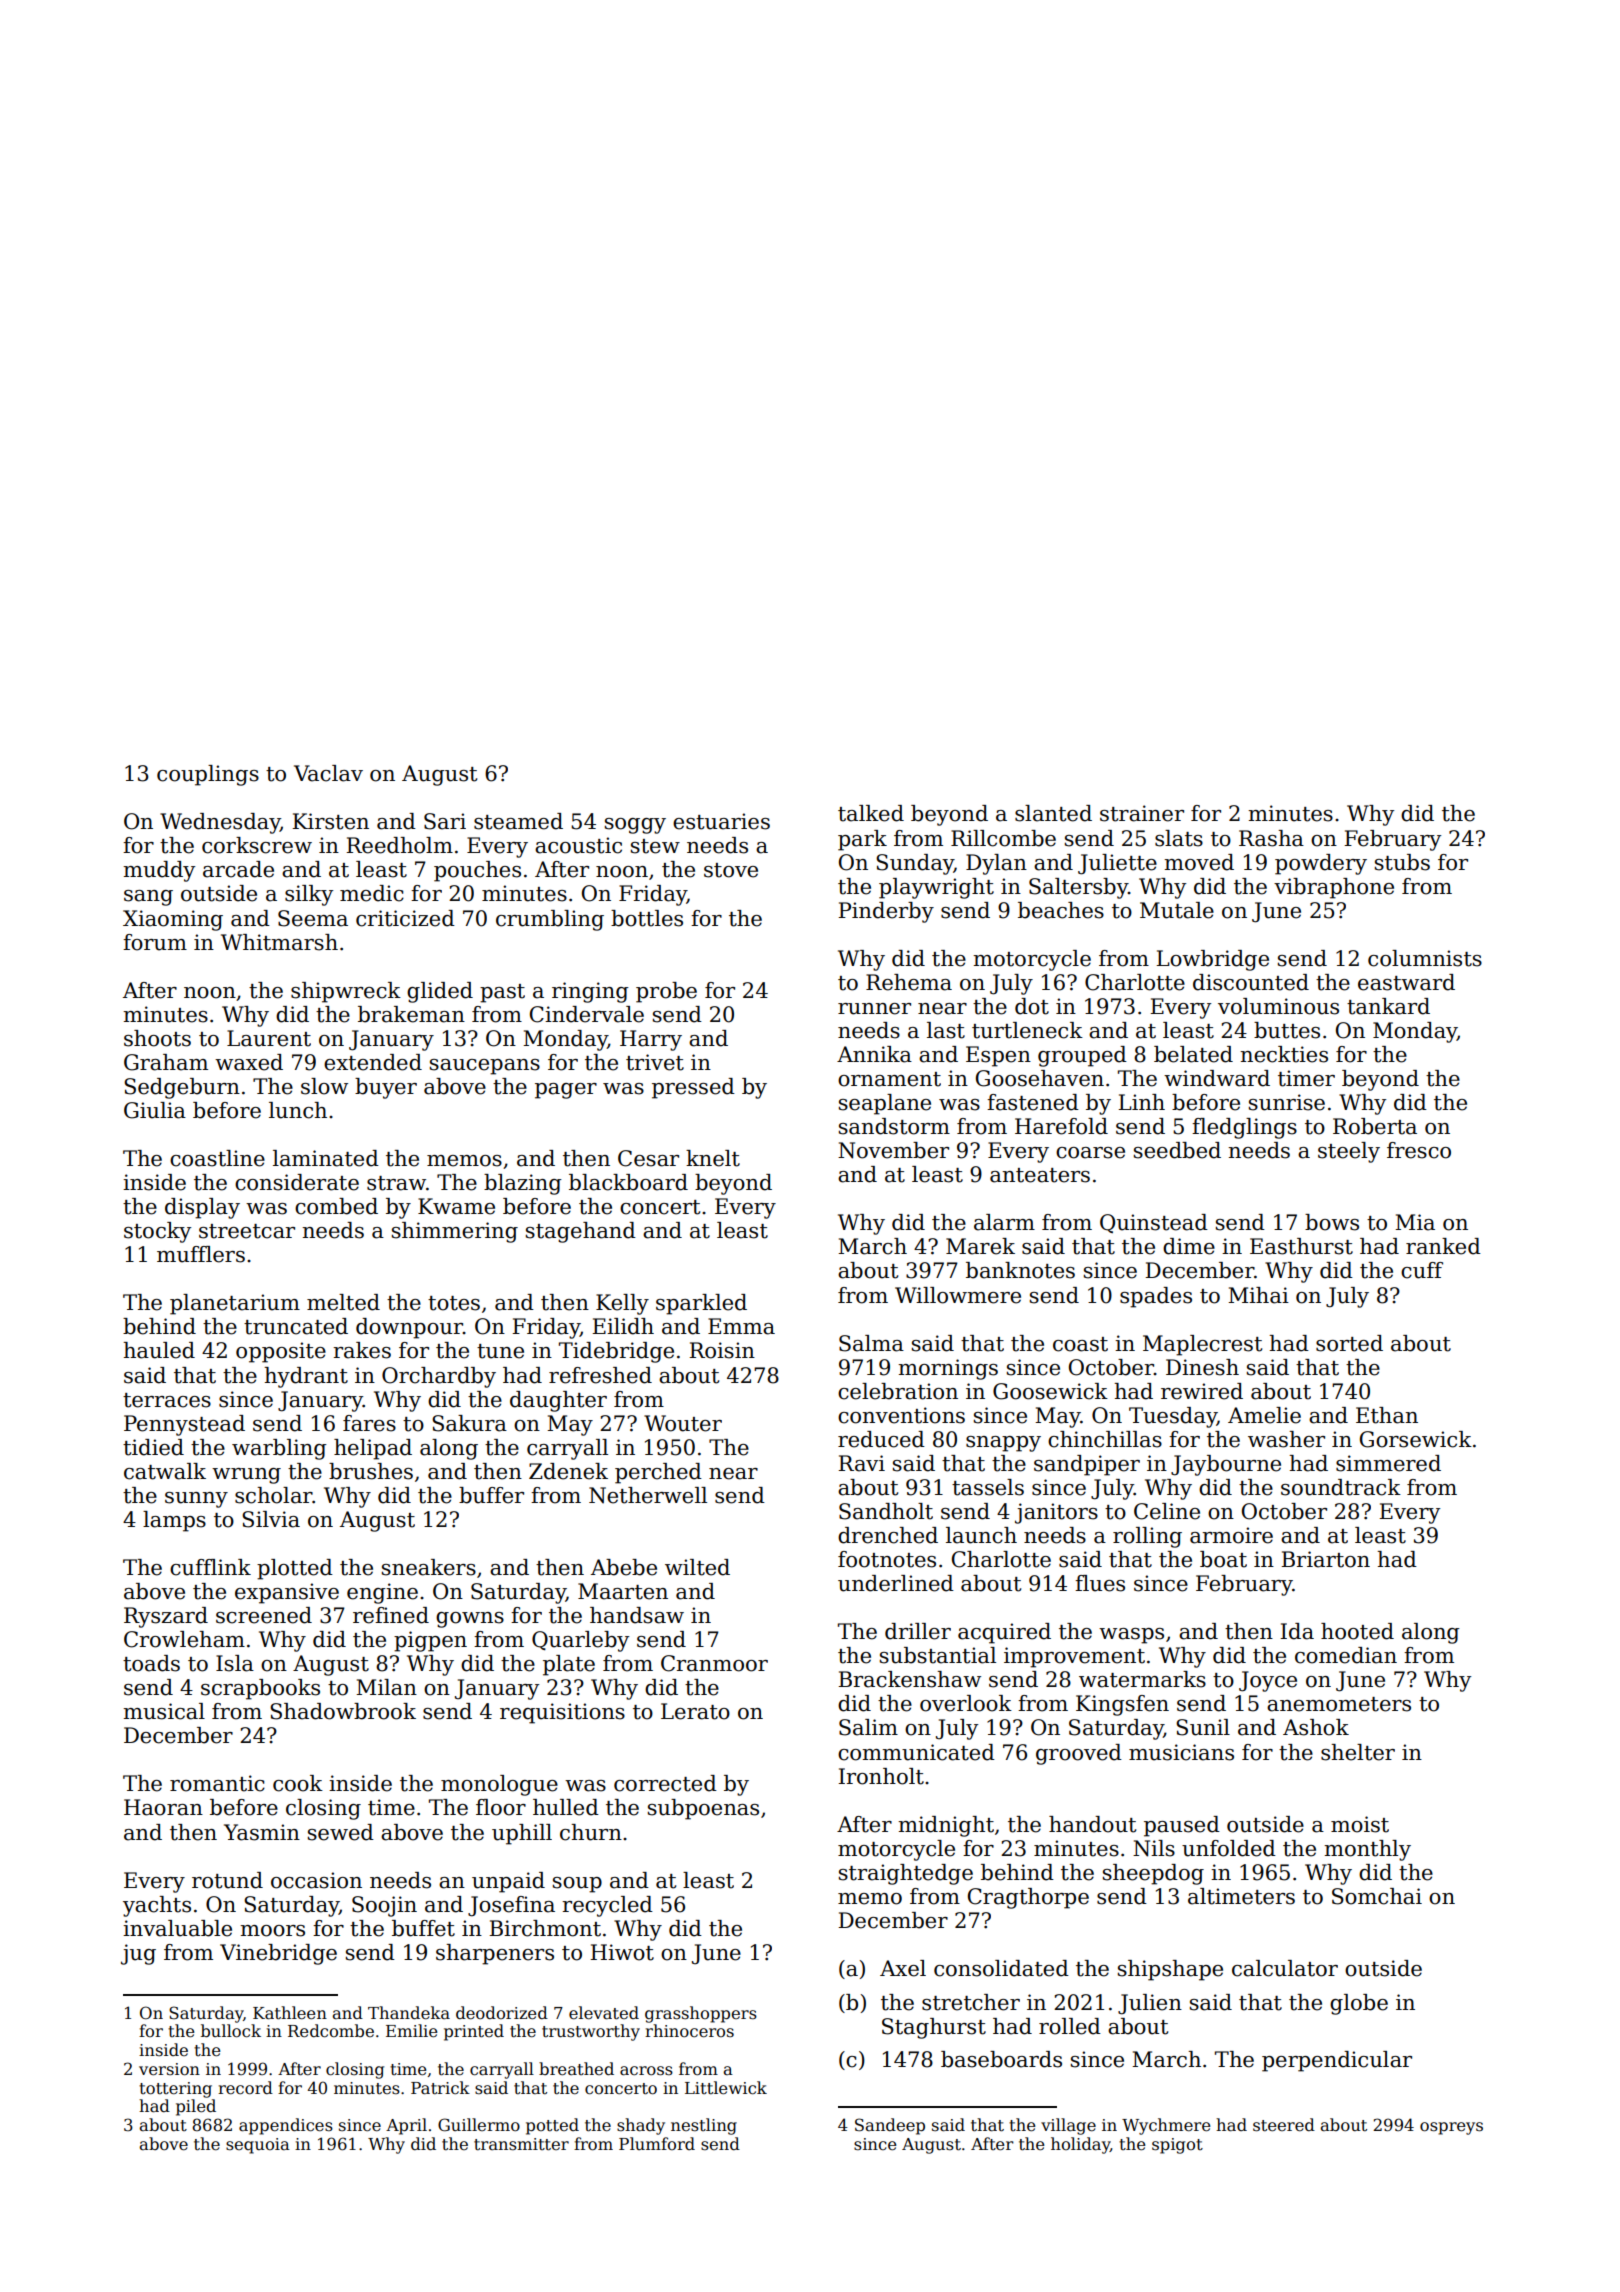  Describe the element at coordinates (695, 1711) in the screenshot. I see `Lerato` at that location.
